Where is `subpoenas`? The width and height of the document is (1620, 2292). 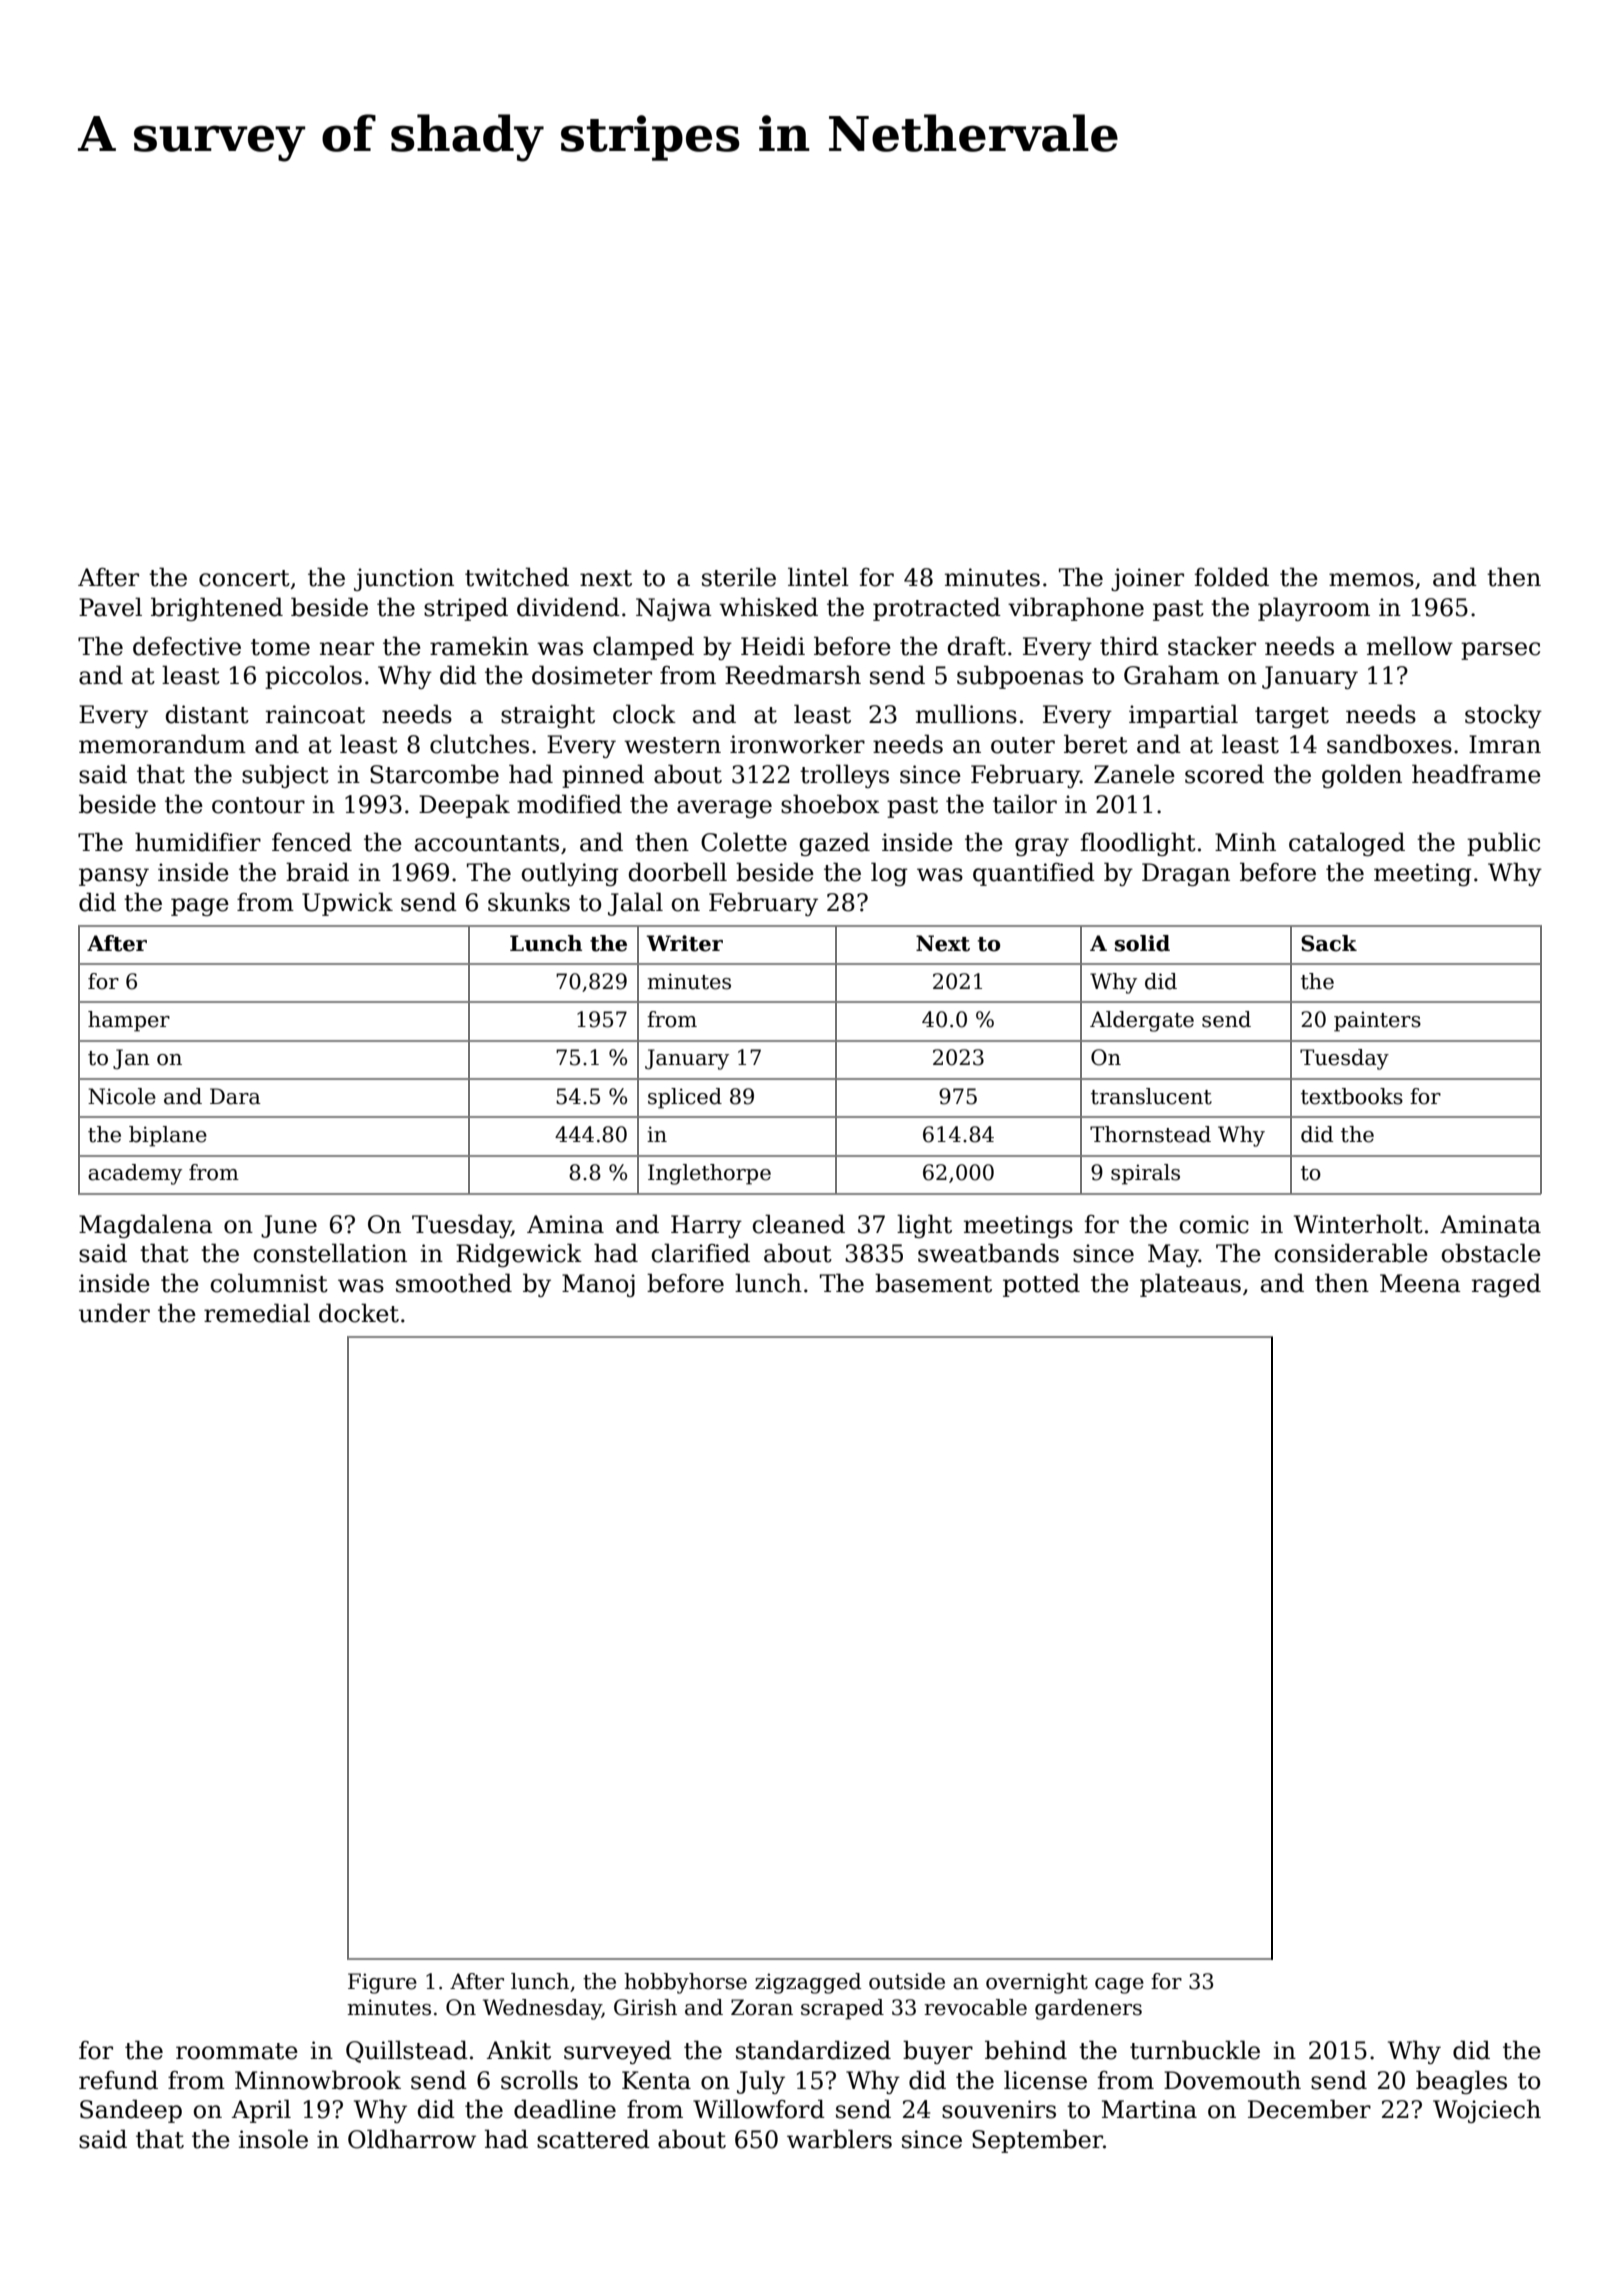 subpoenas is located at coordinates (1020, 677).
